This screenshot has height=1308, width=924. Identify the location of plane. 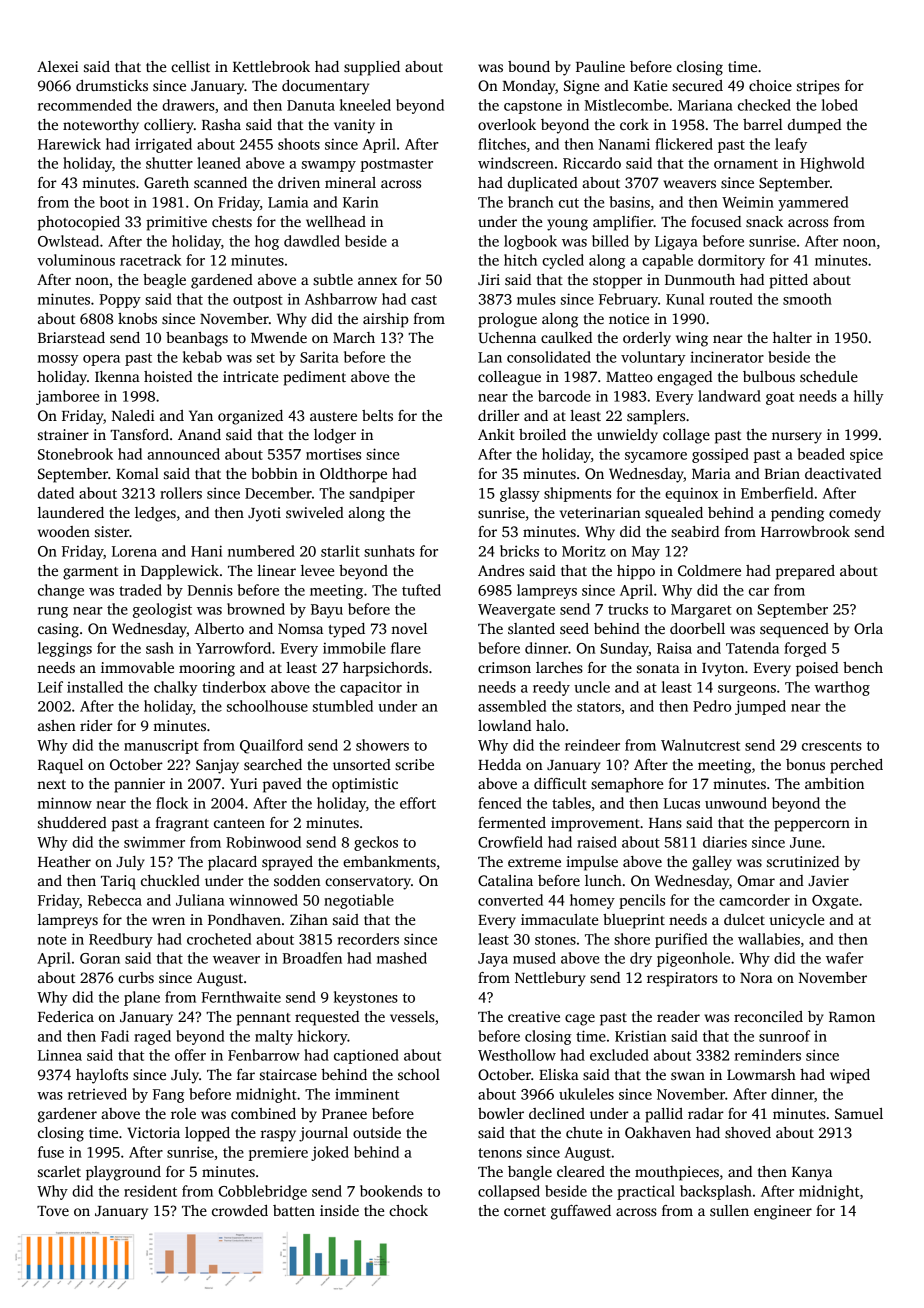
(142, 998).
